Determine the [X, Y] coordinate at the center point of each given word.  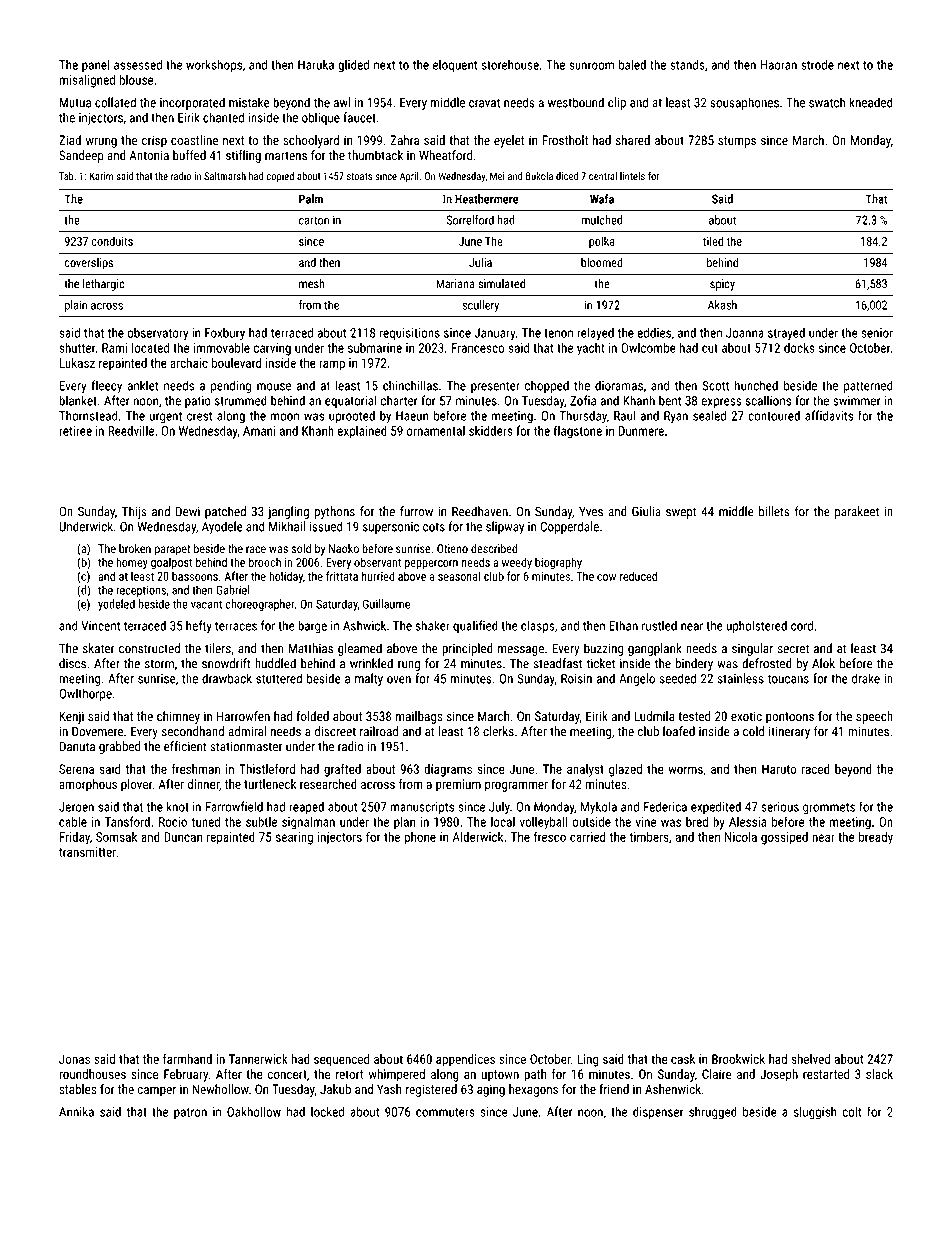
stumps [737, 142]
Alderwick [478, 836]
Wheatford [445, 155]
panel [96, 65]
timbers [649, 837]
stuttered [279, 678]
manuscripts [422, 808]
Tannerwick [258, 1059]
